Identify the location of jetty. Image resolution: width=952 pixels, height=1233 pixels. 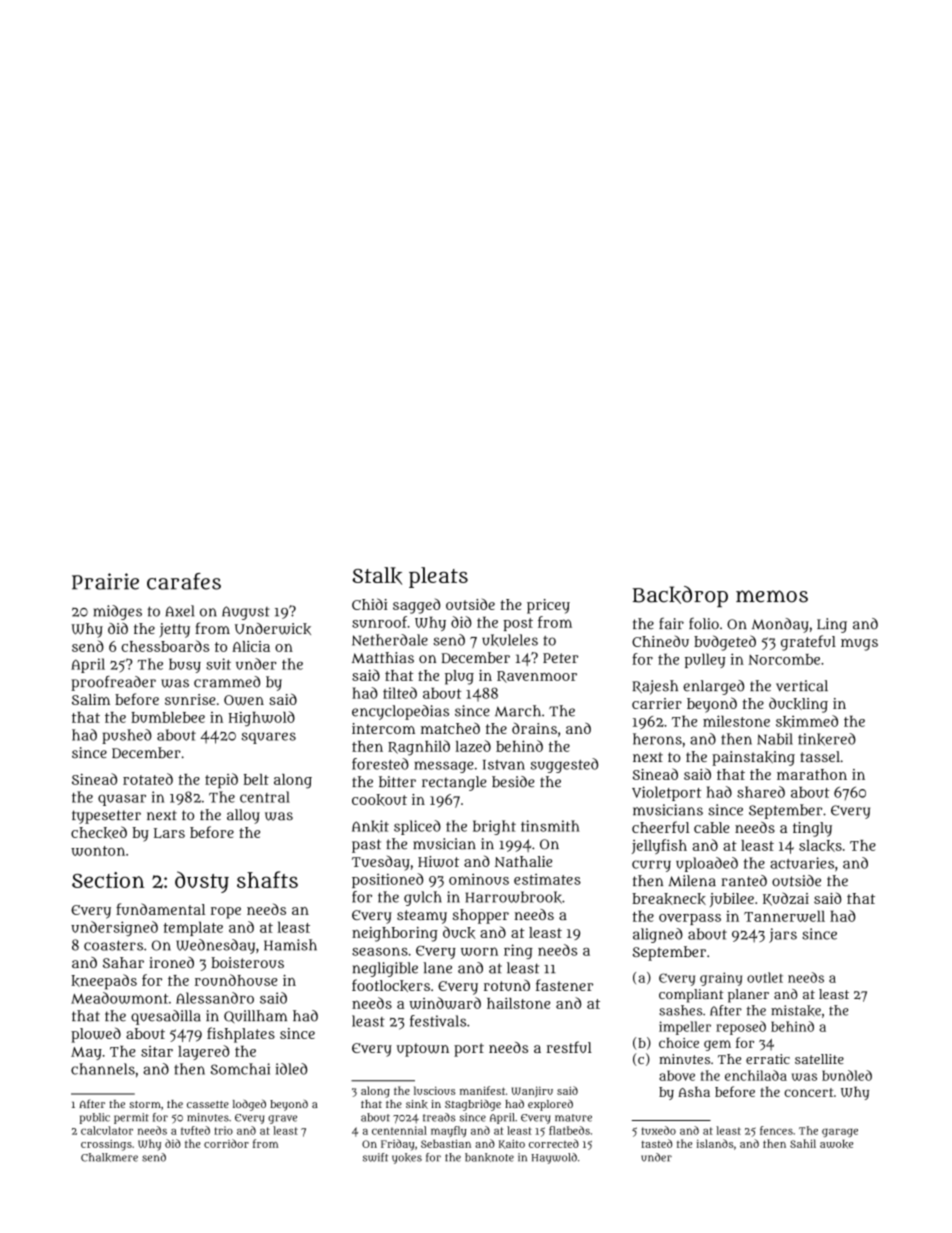
(174, 630).
